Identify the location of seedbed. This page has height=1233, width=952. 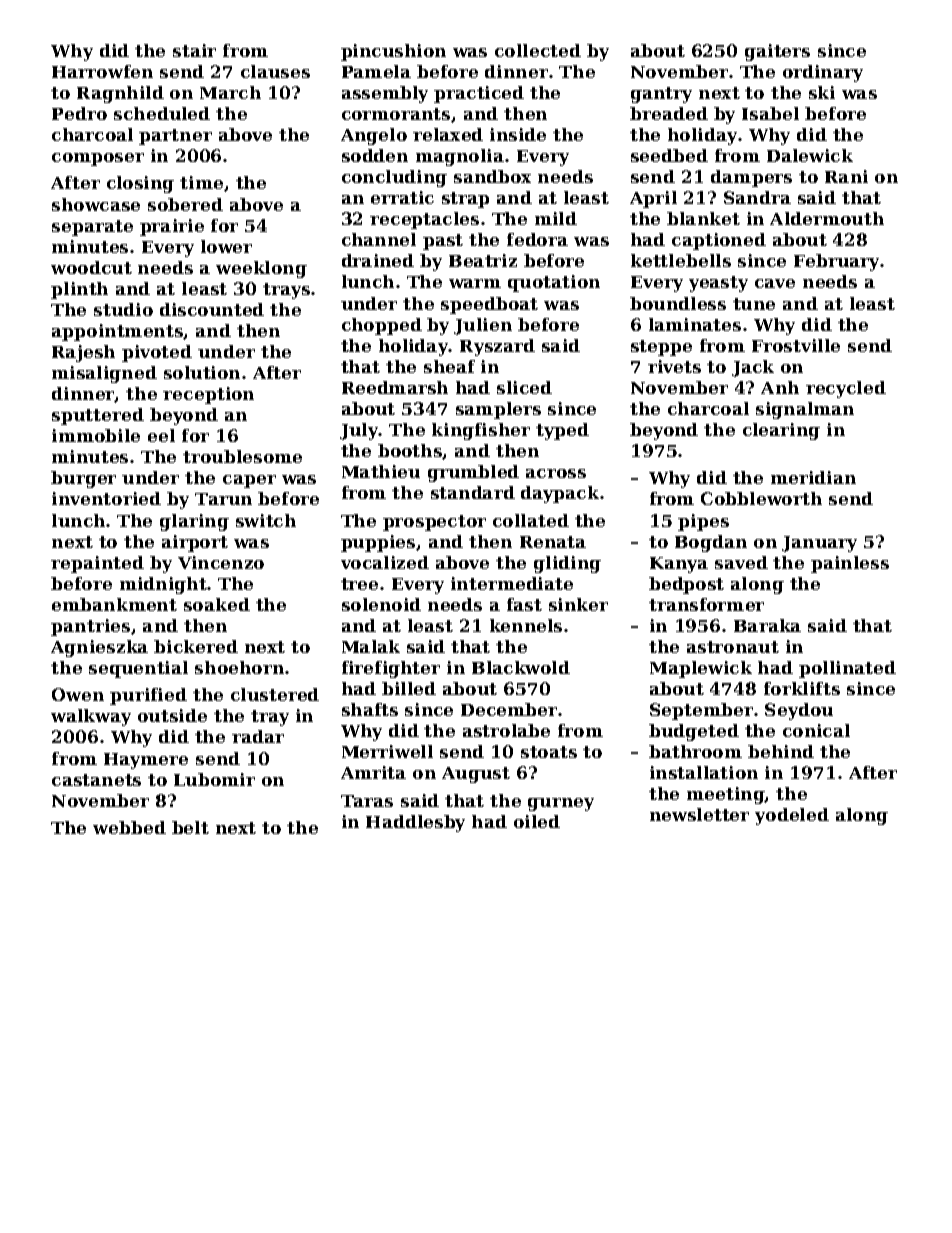
(669, 155).
